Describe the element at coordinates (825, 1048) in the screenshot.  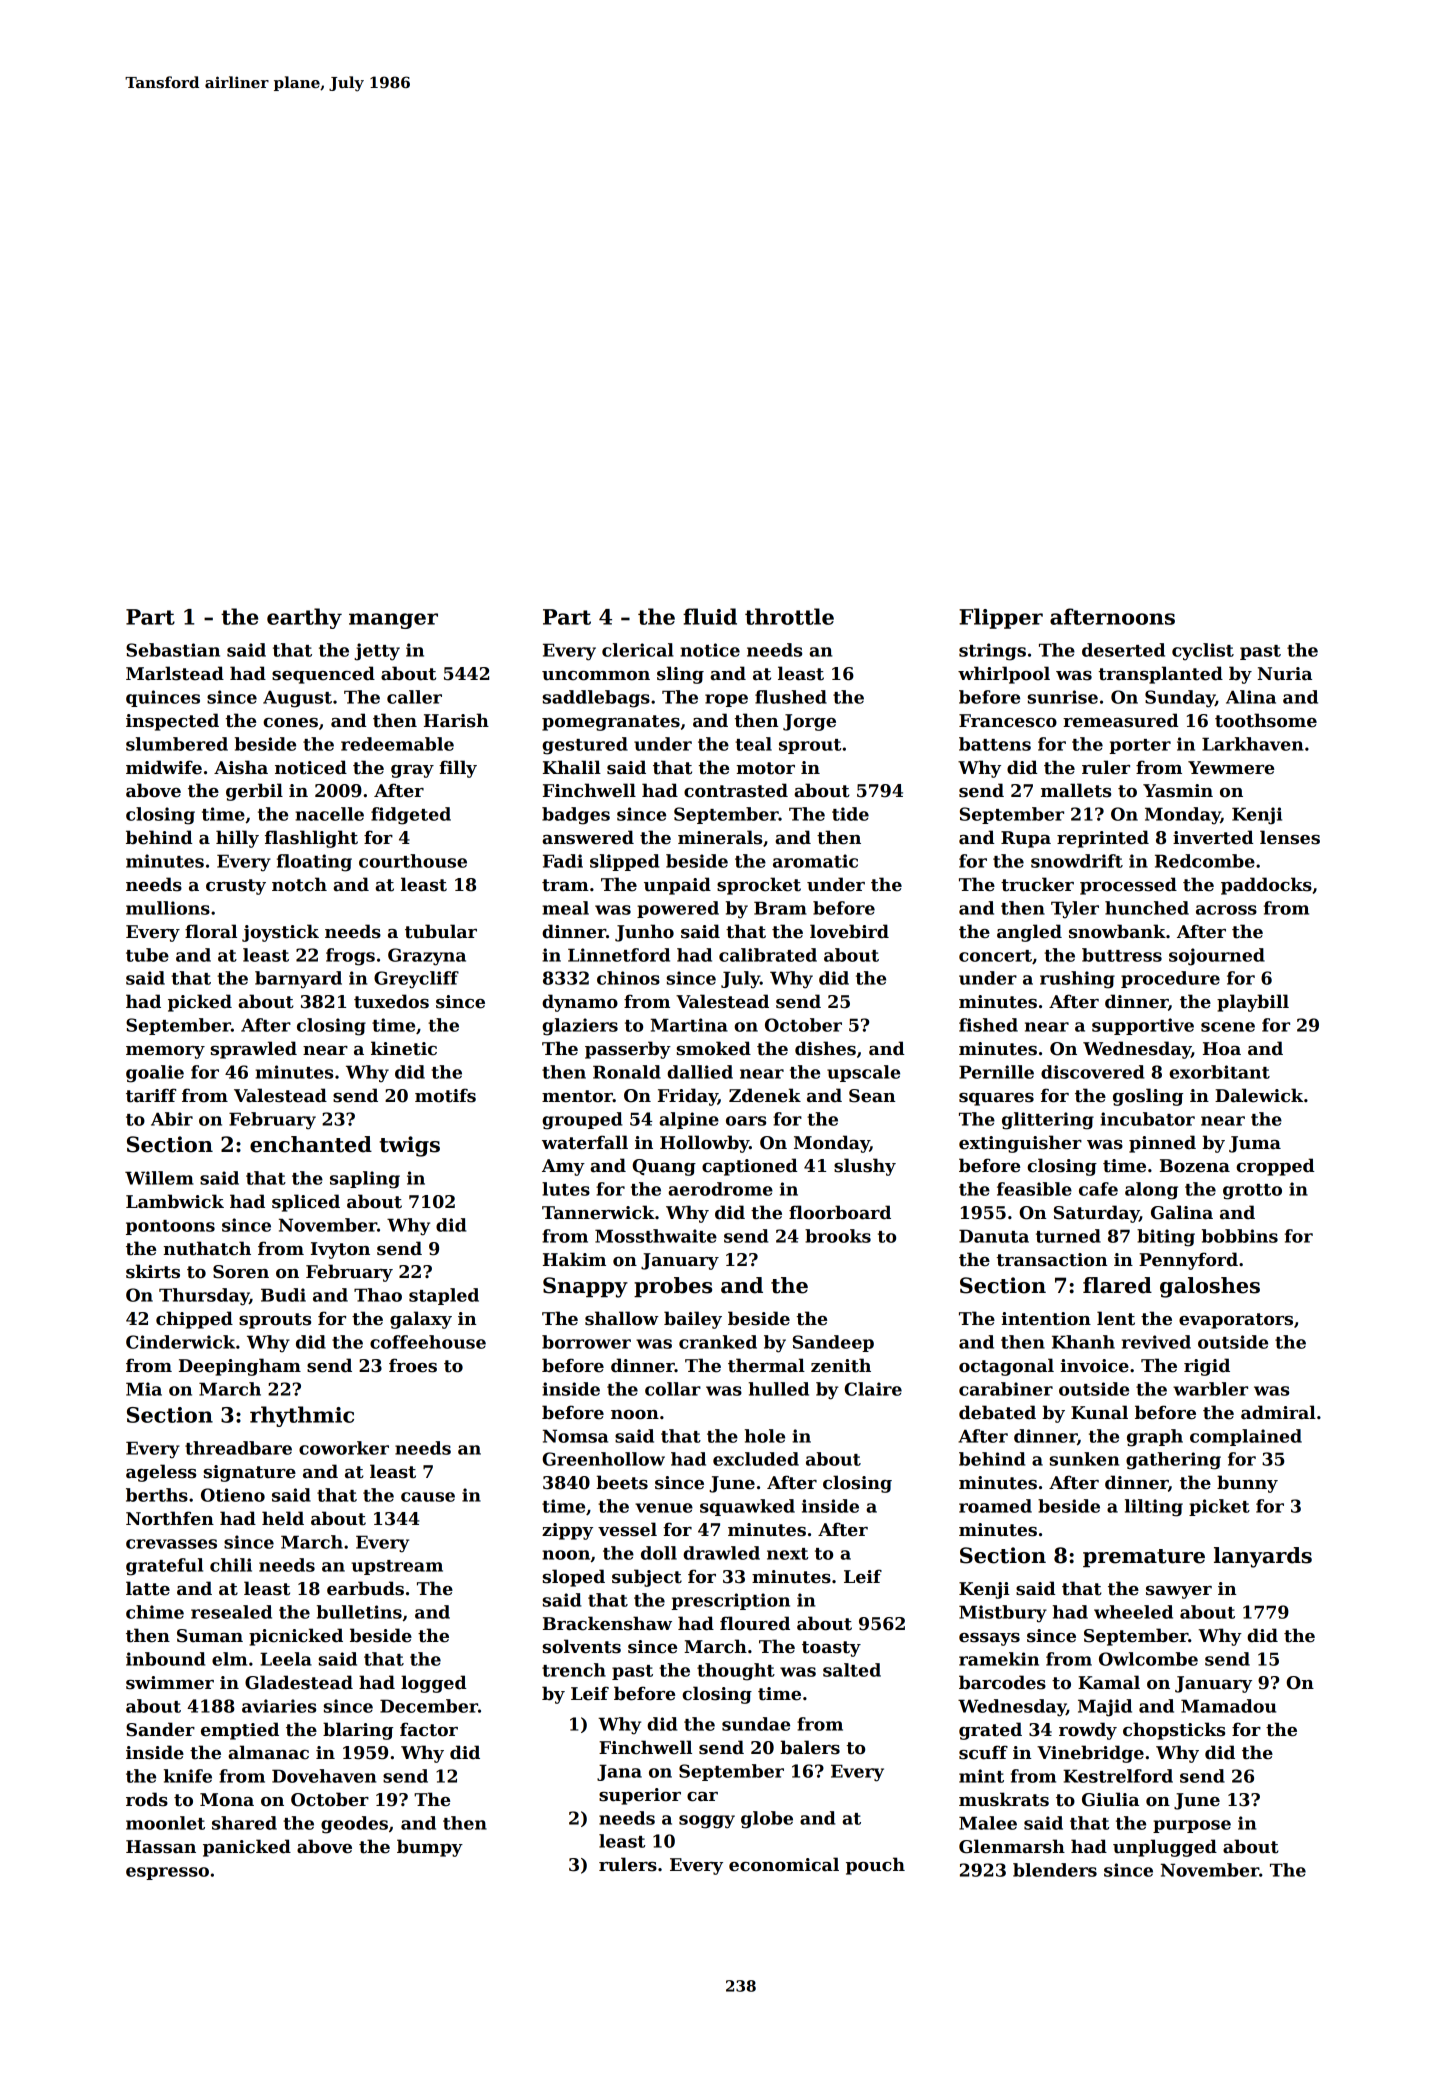
I see `dishes` at that location.
